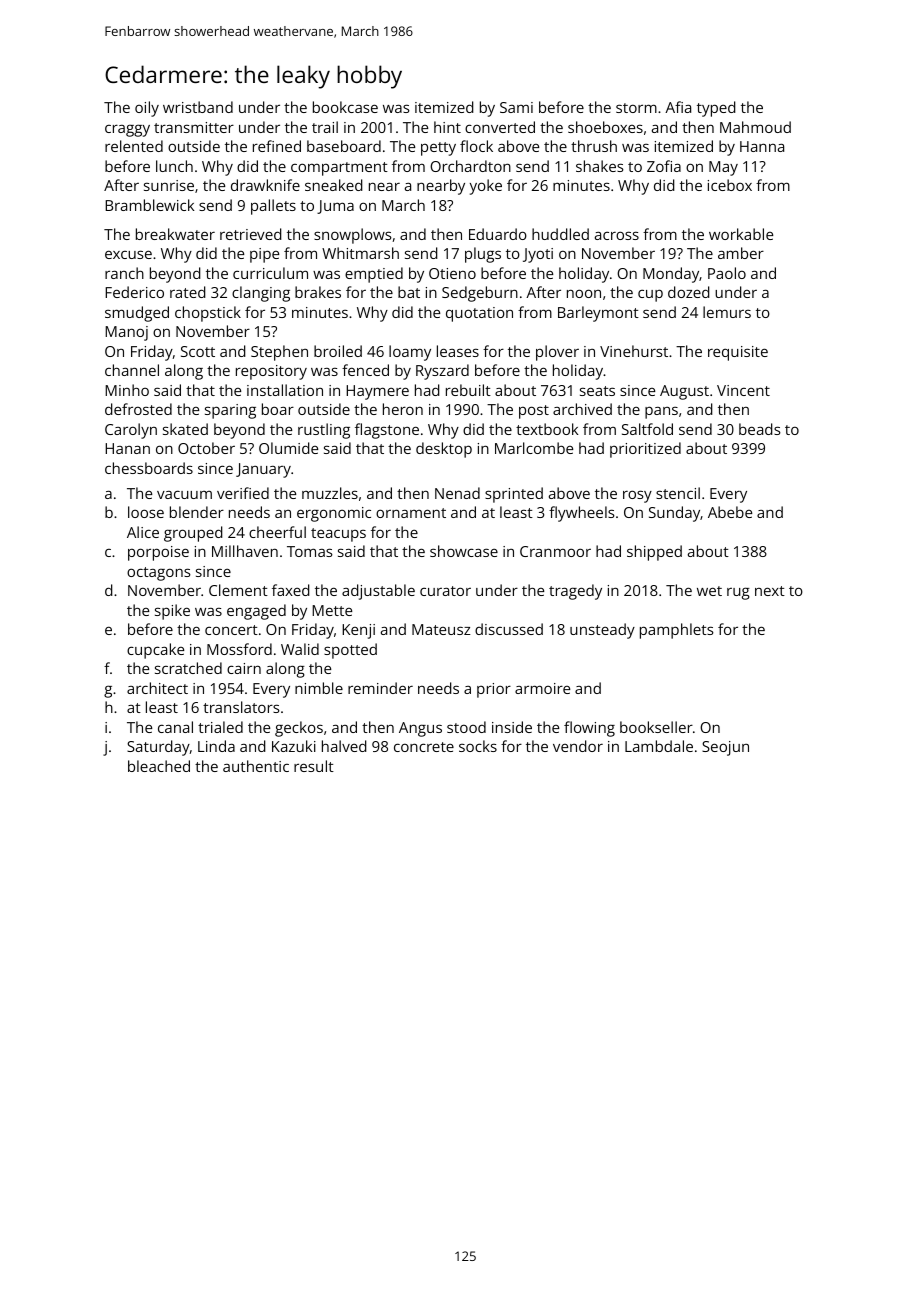 The height and width of the screenshot is (1316, 908). I want to click on beads, so click(760, 429).
